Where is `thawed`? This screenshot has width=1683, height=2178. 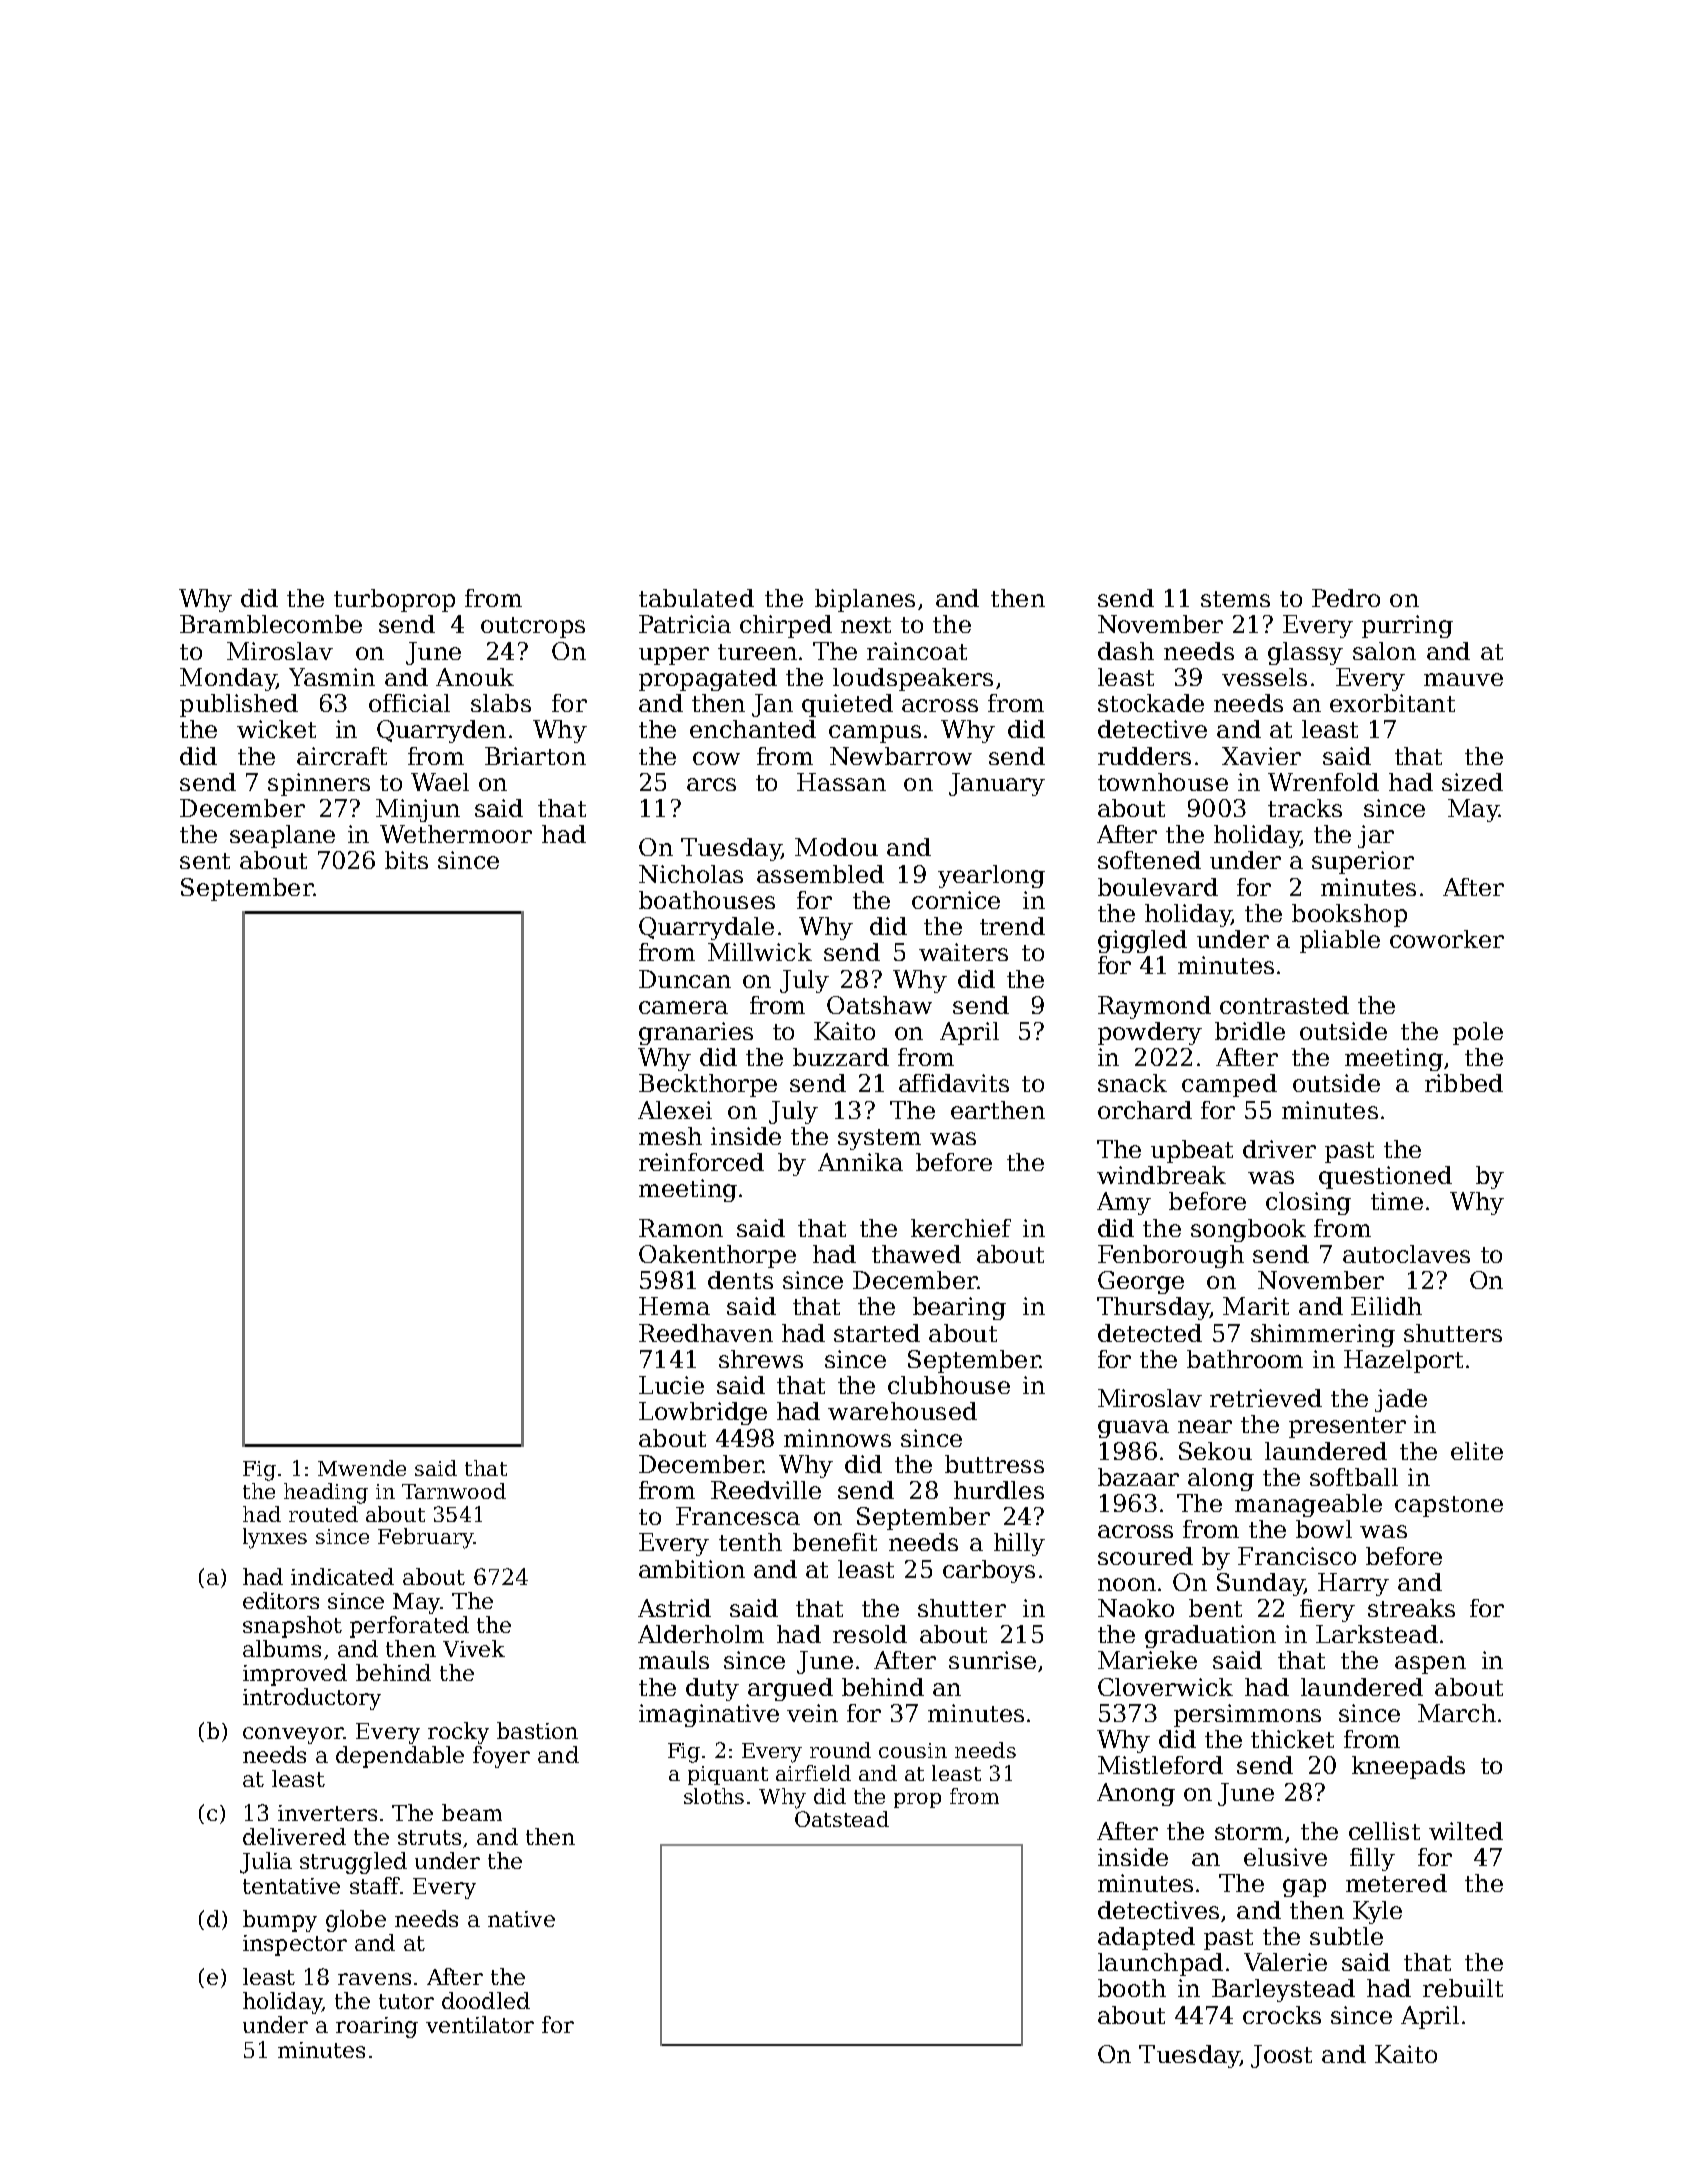 thawed is located at coordinates (916, 1254).
